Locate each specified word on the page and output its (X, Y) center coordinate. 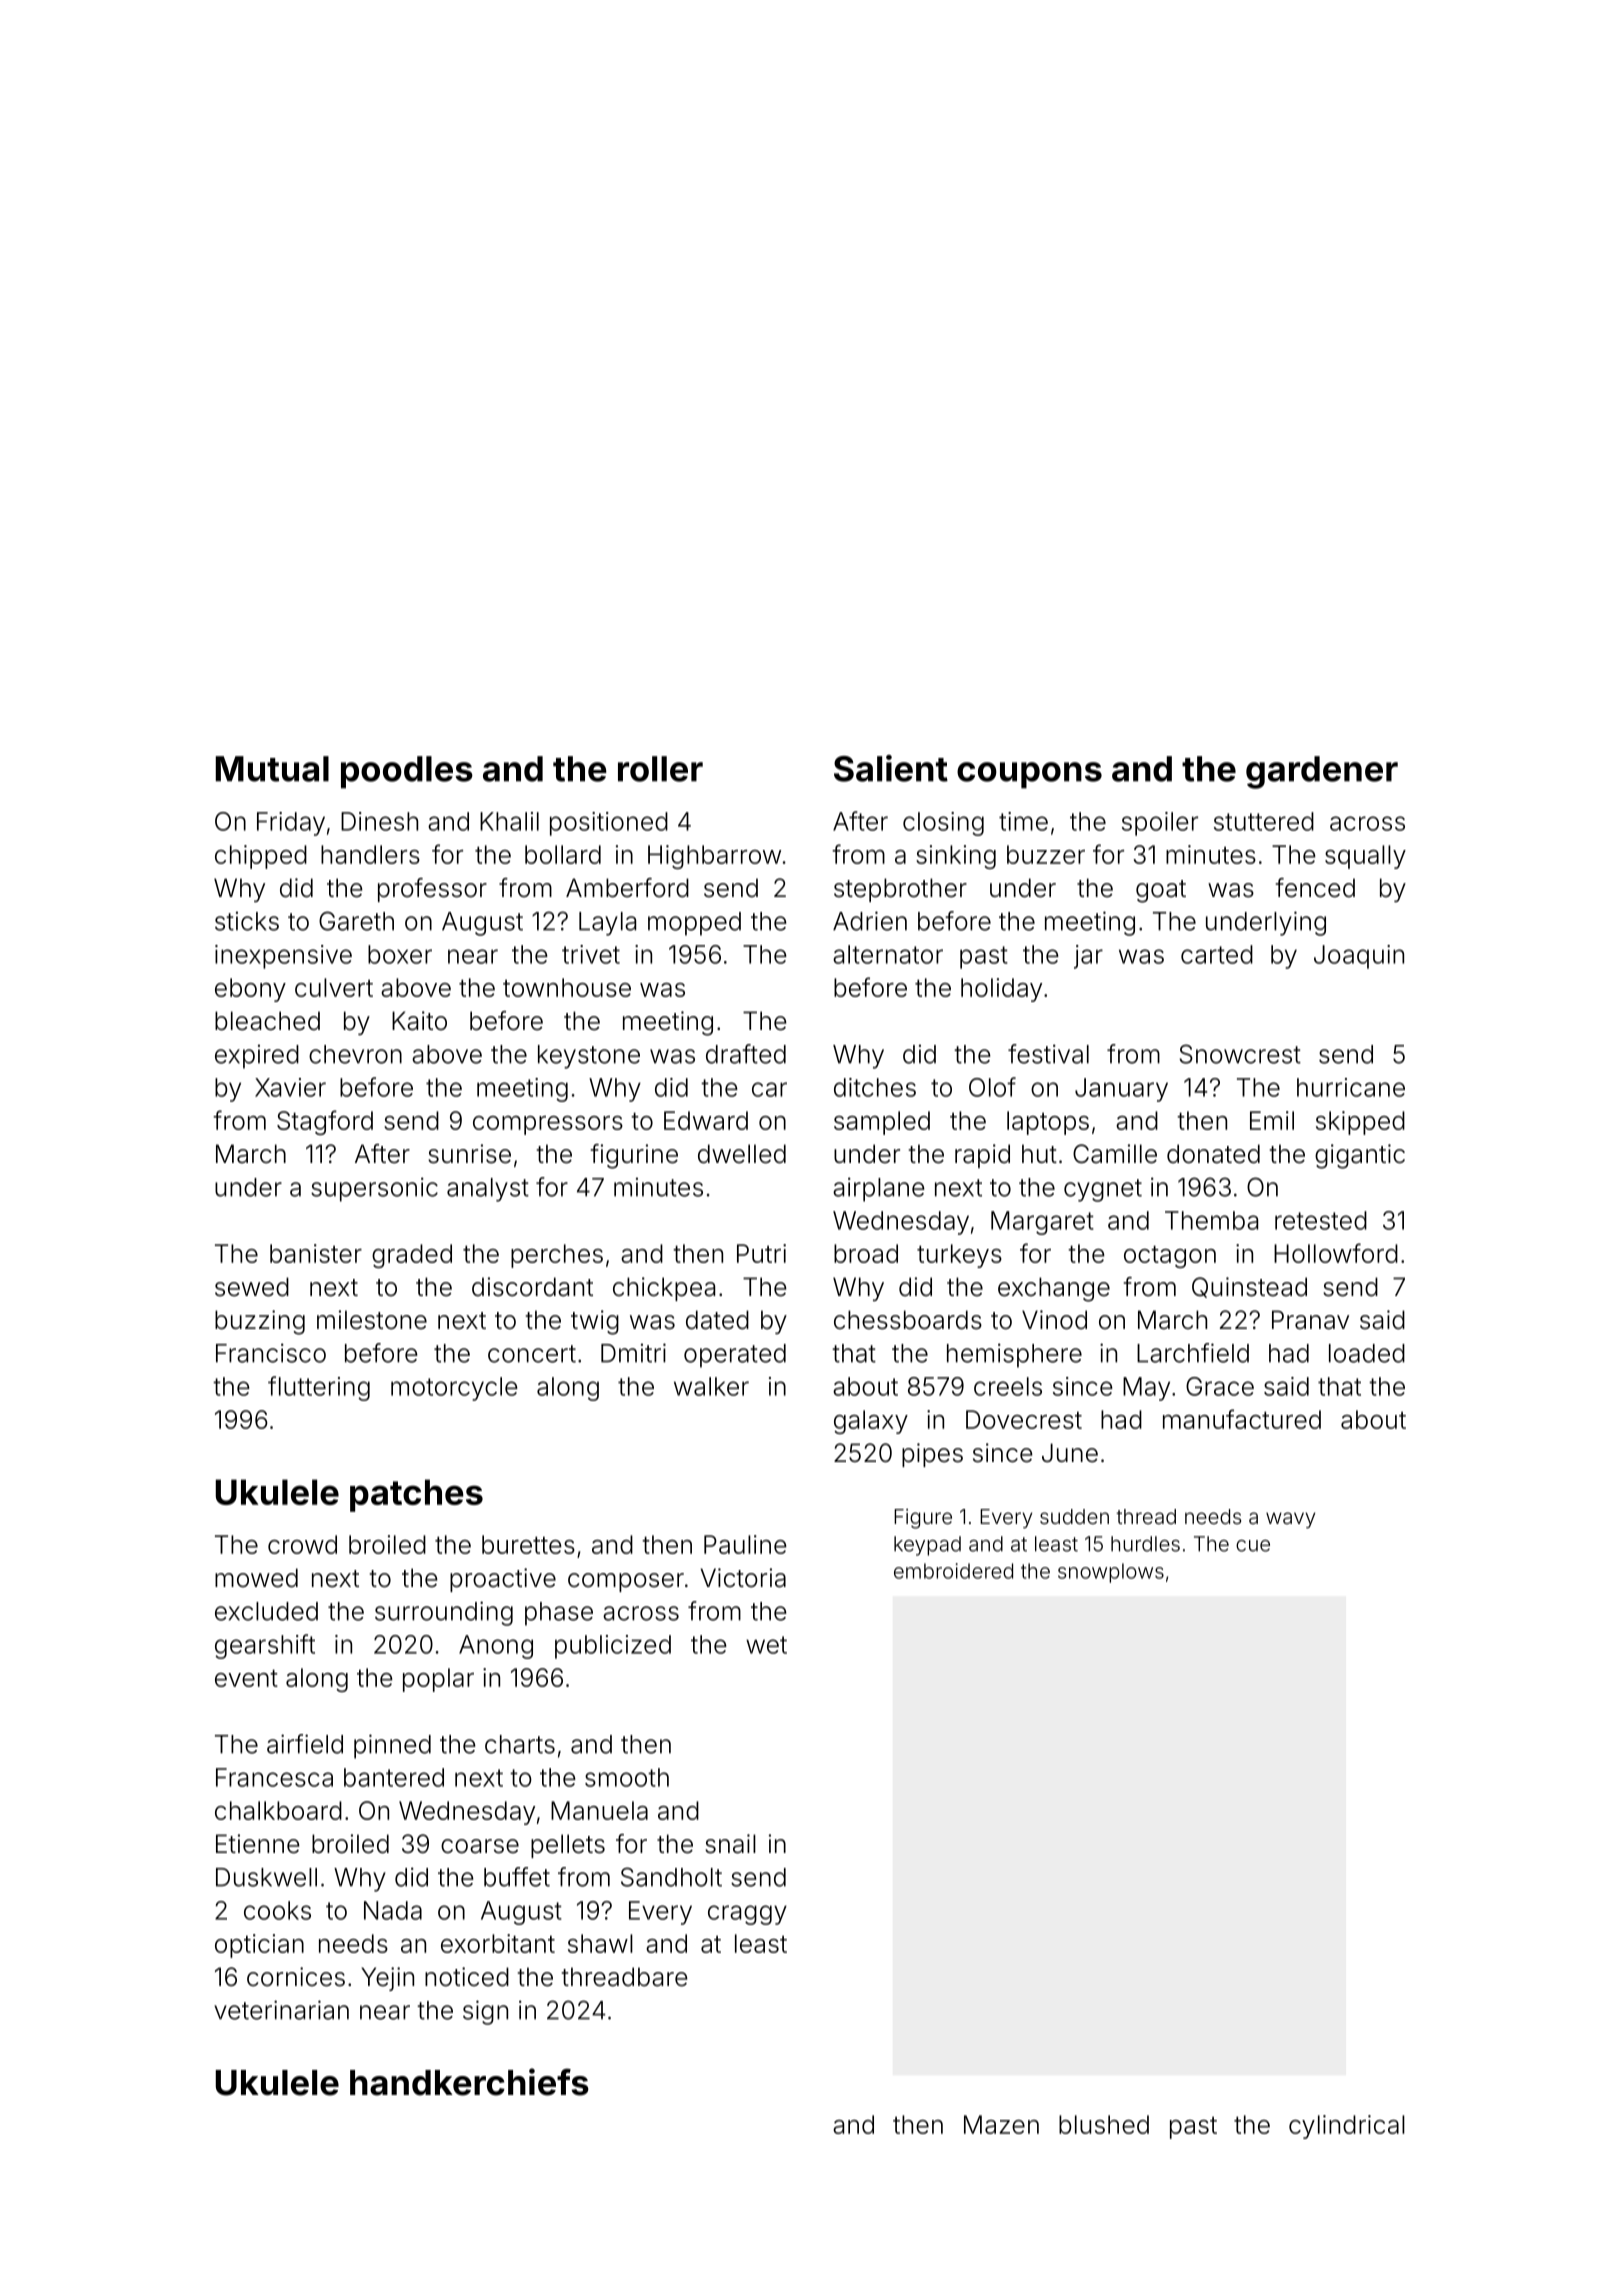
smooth (627, 1777)
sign (485, 2012)
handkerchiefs (469, 2082)
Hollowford (1336, 1253)
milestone (372, 1320)
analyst (488, 1190)
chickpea (664, 1289)
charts (520, 1744)
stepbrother (900, 890)
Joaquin (1359, 957)
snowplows (1111, 1573)
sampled (882, 1123)
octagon (1170, 1256)
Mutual (272, 769)
